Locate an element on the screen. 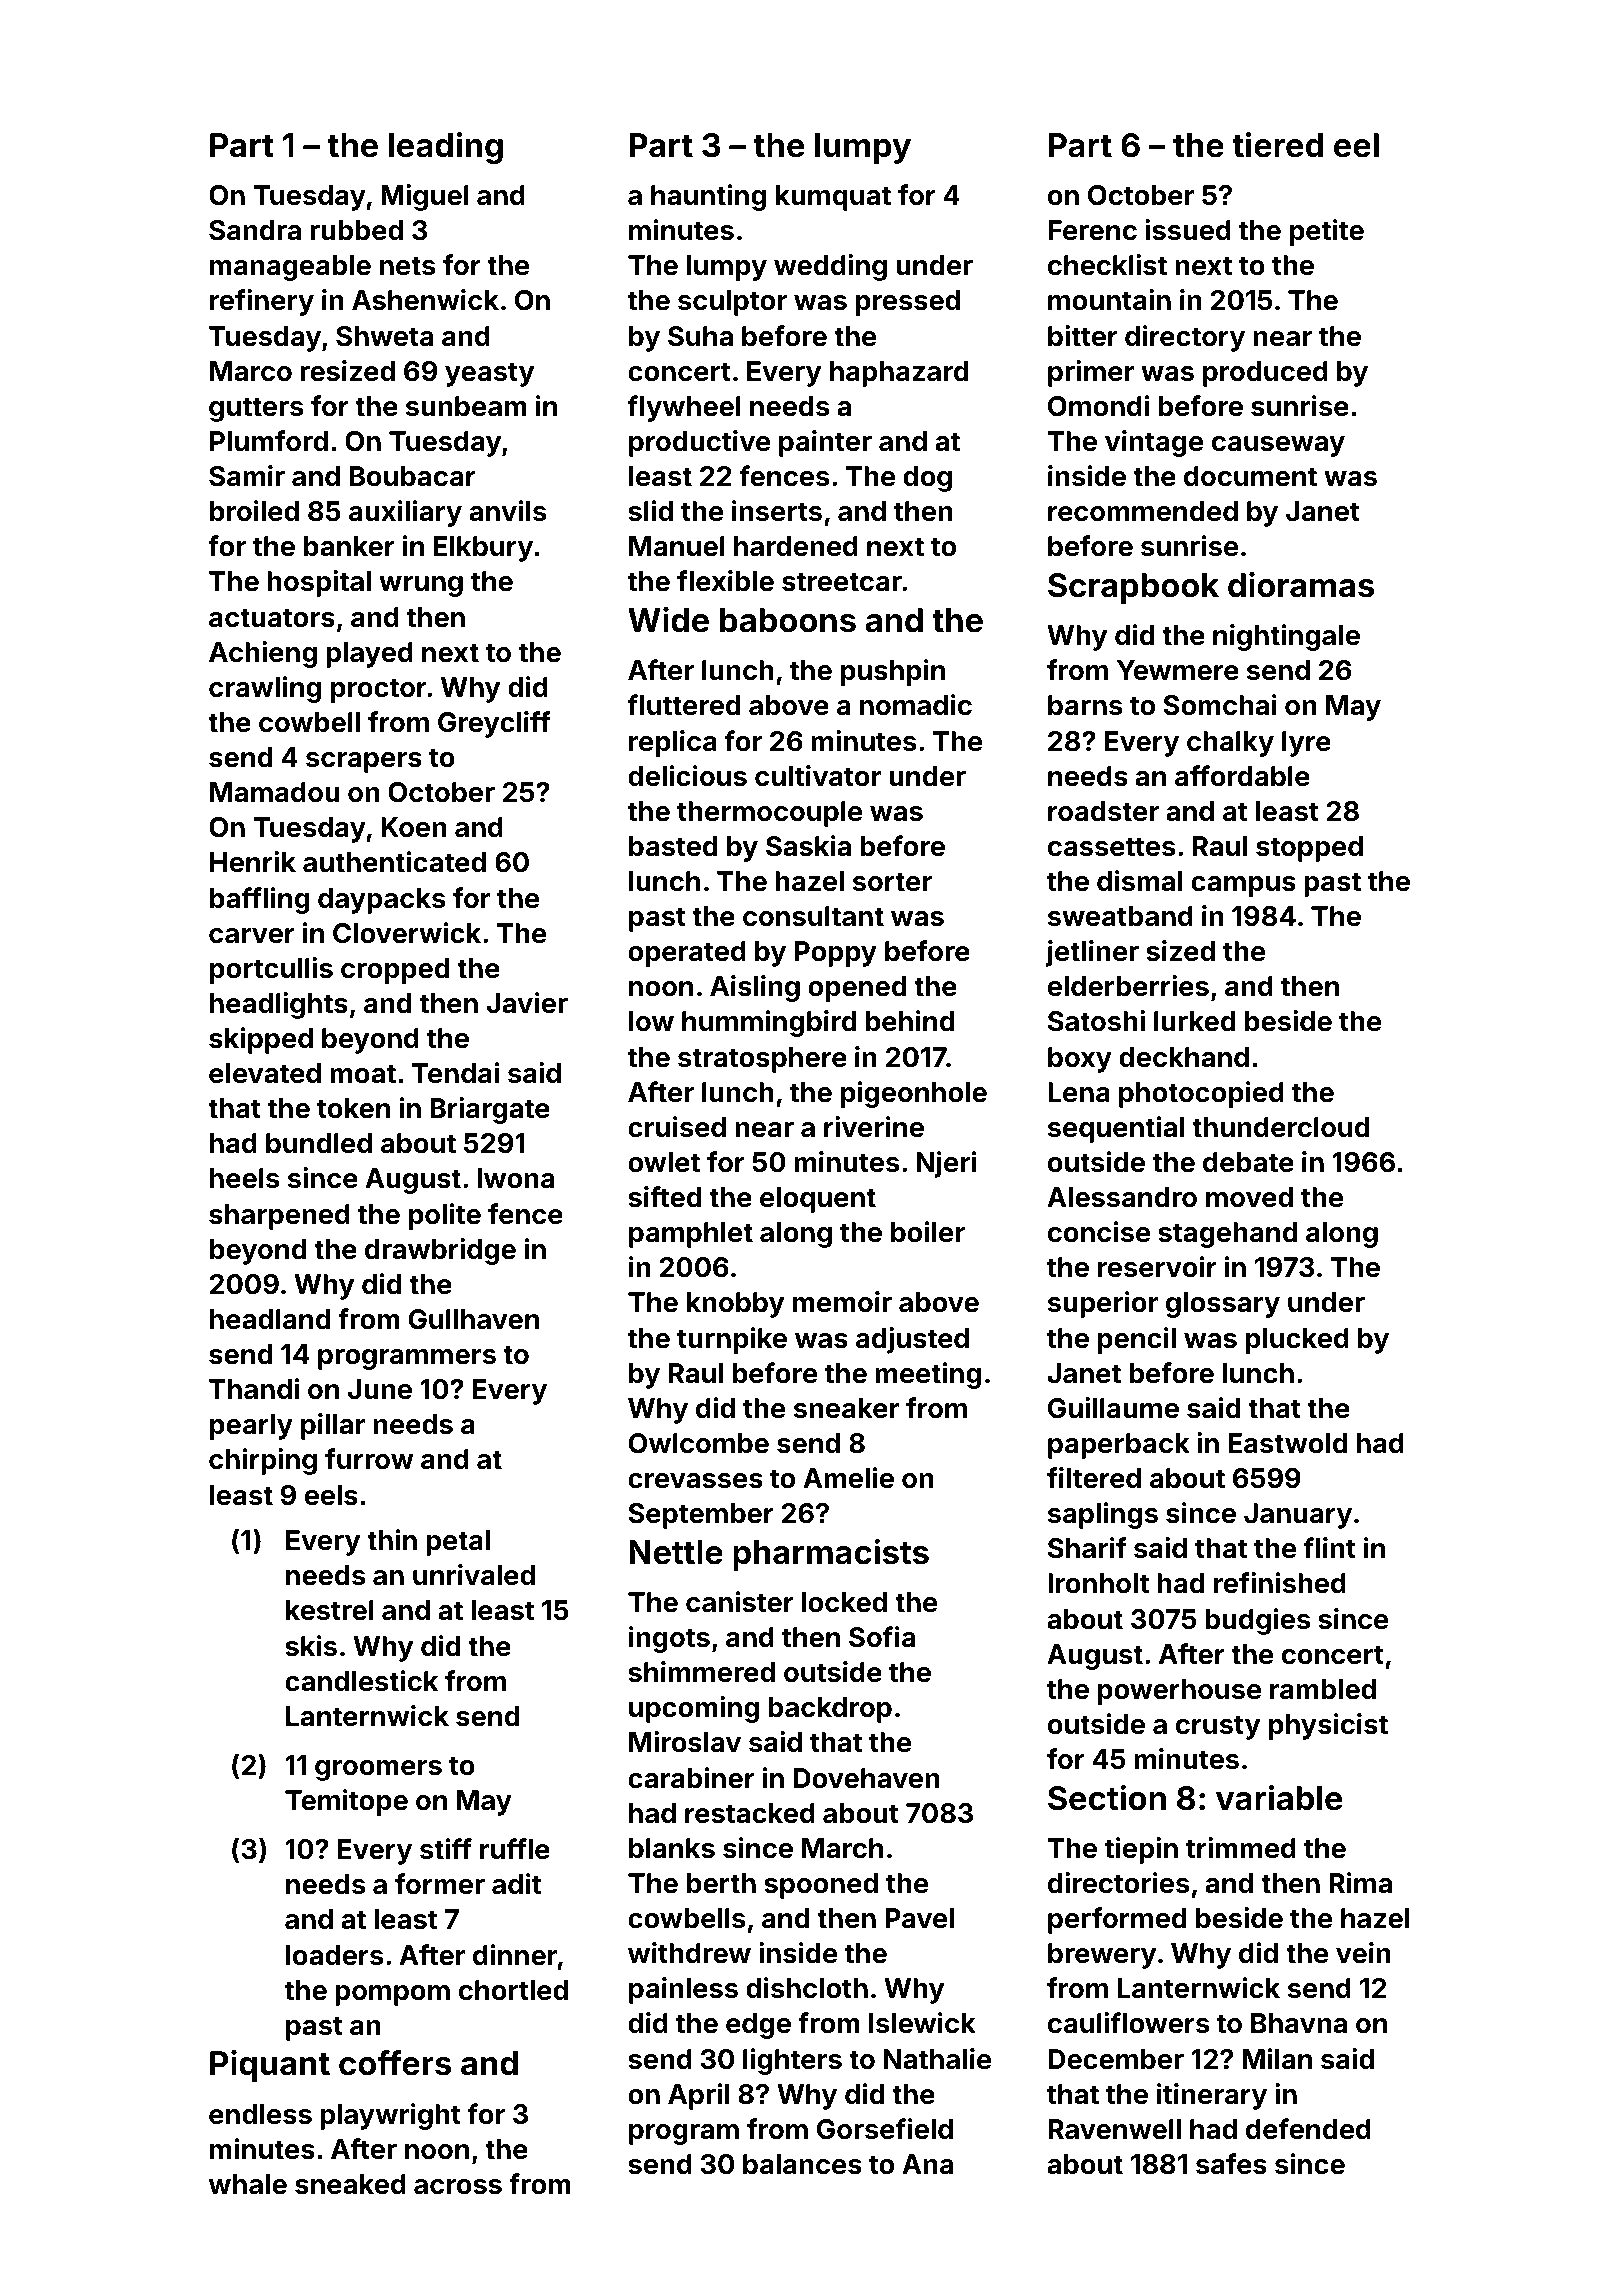 This screenshot has height=2292, width=1620. Henrik is located at coordinates (253, 862).
